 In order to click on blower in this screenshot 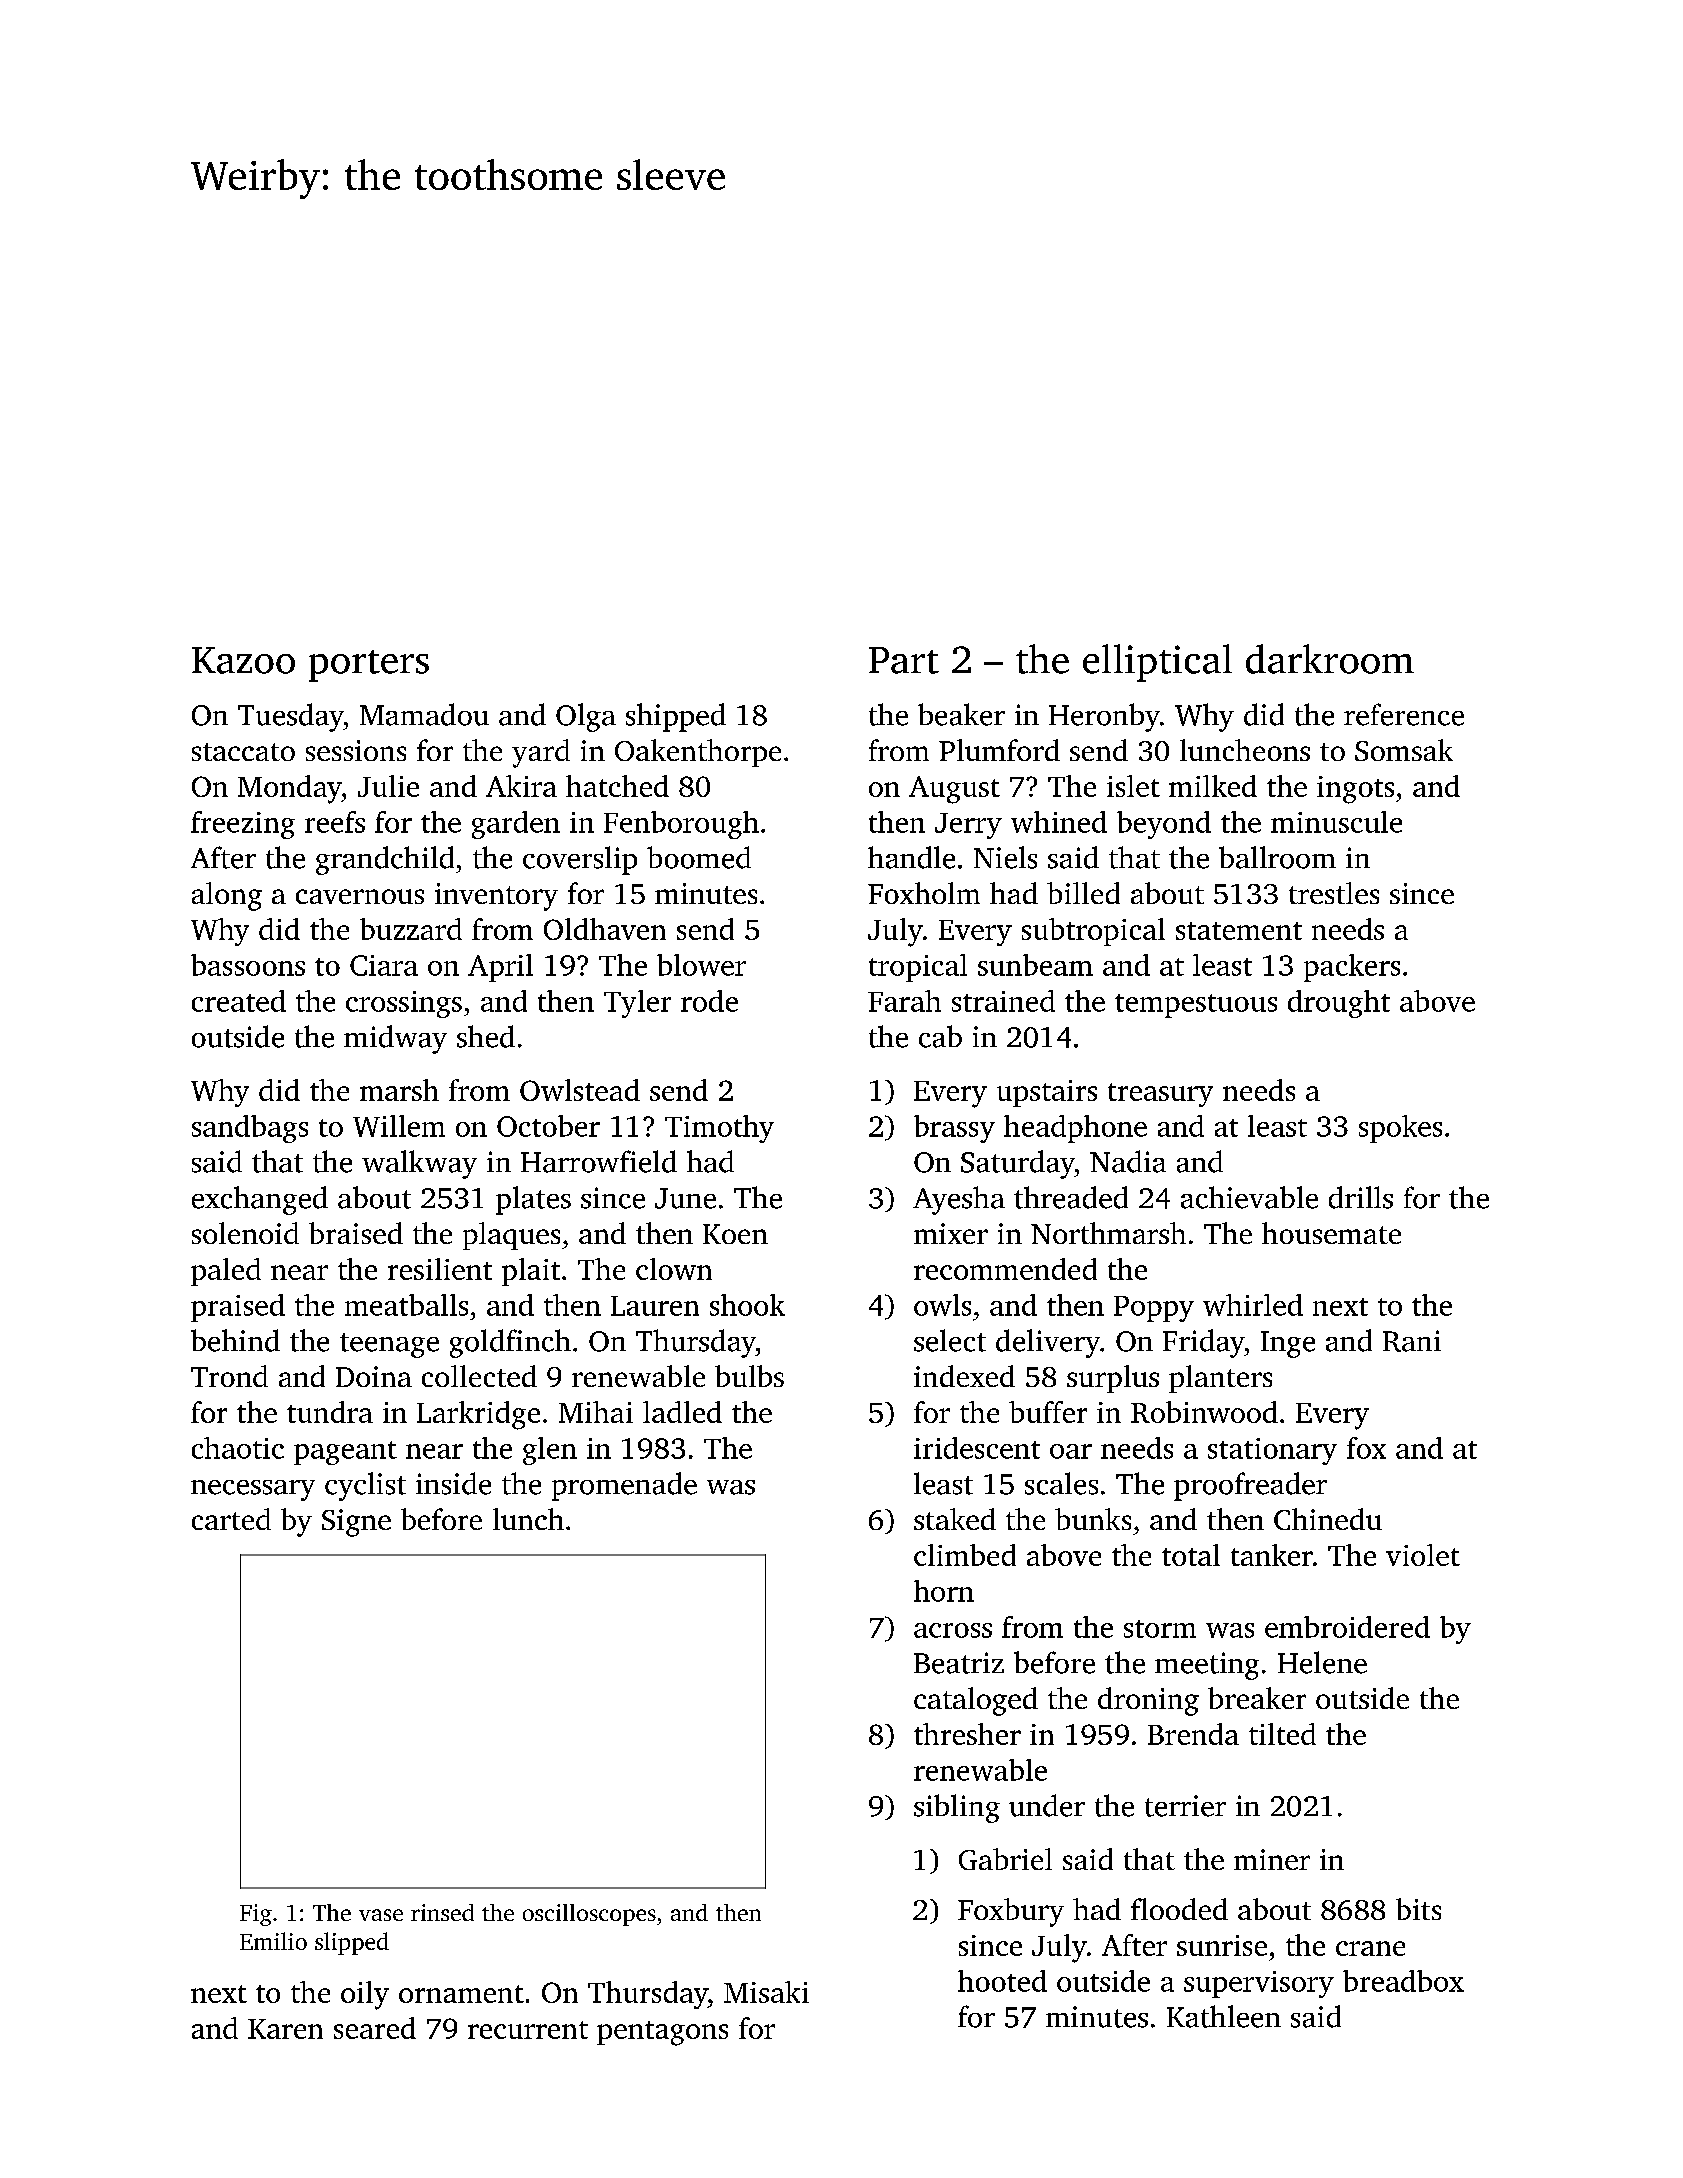, I will do `click(701, 965)`.
